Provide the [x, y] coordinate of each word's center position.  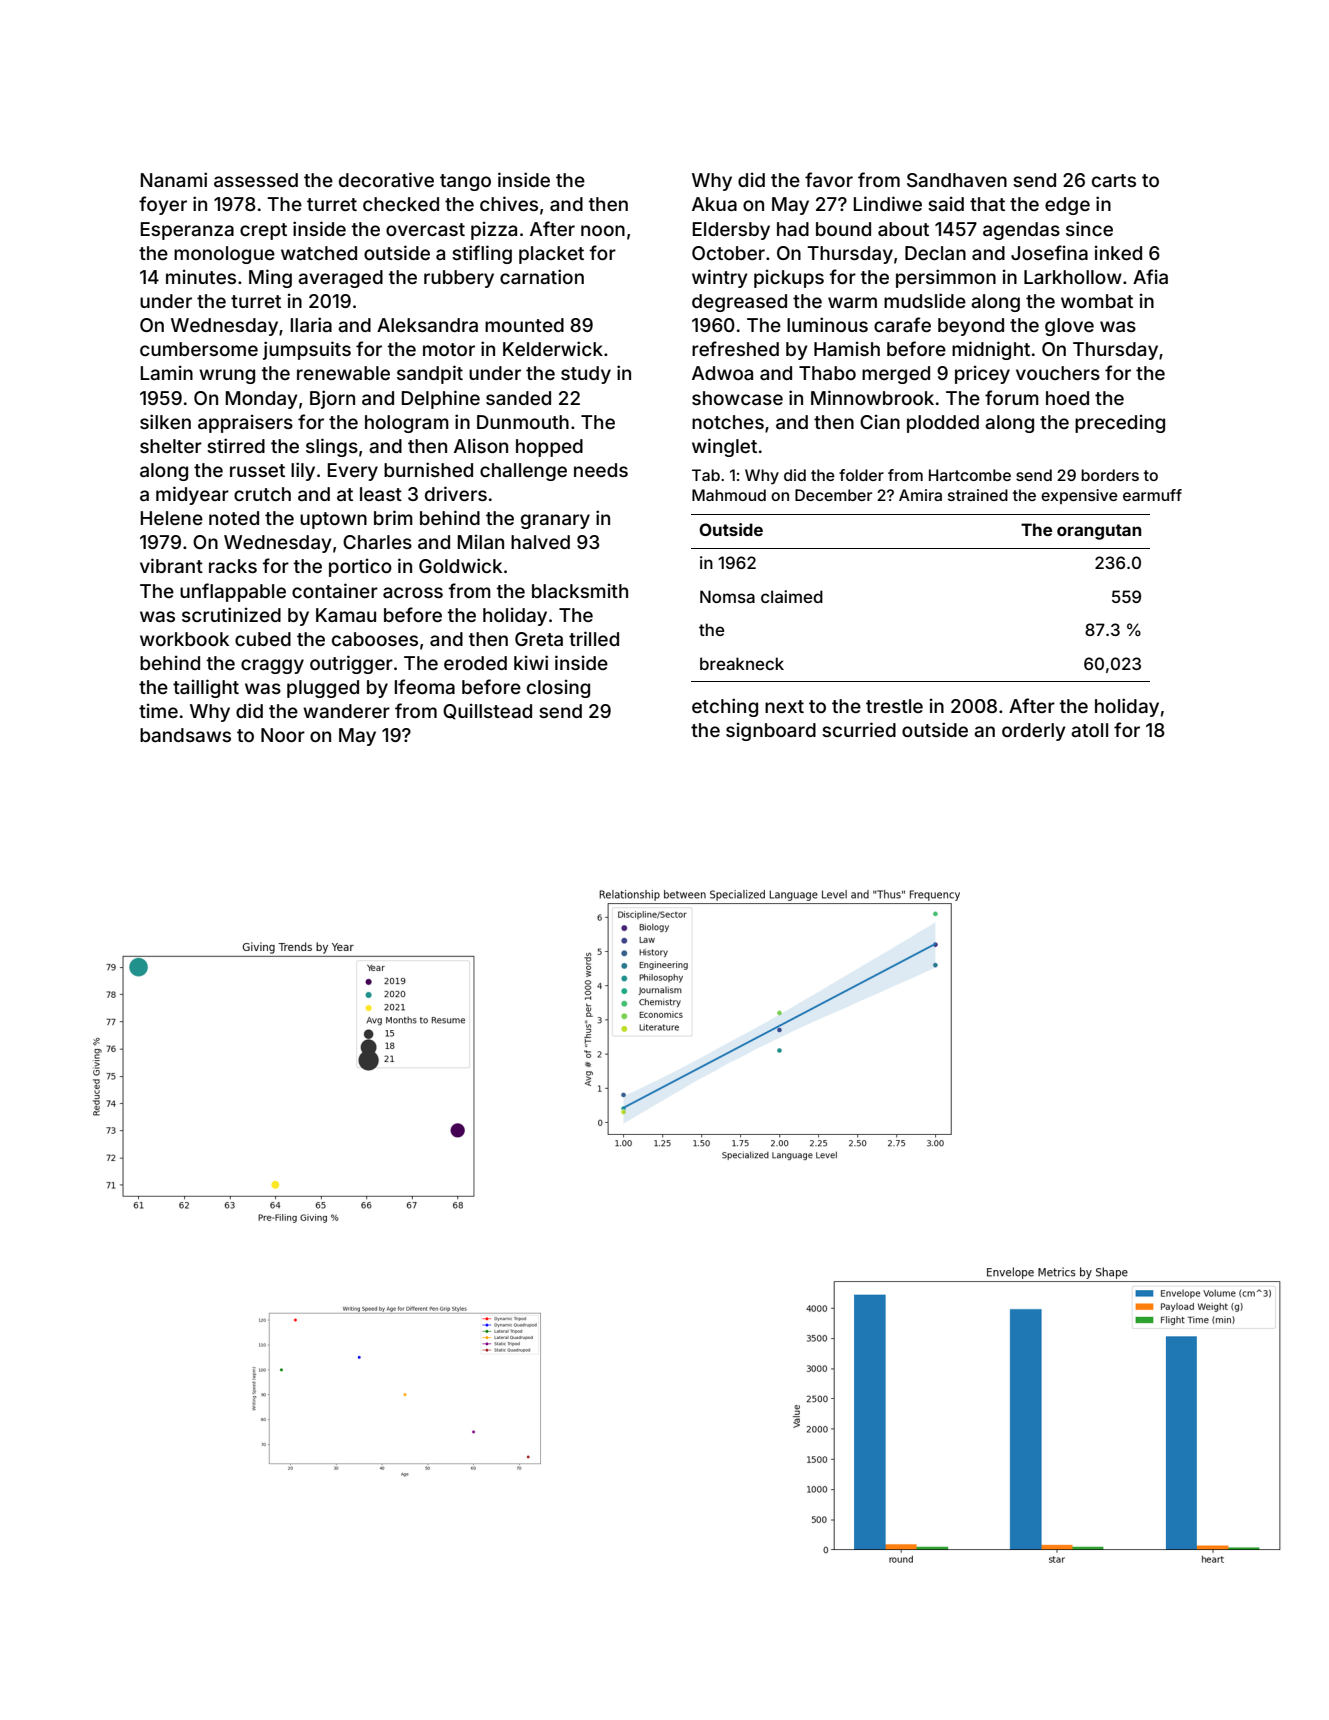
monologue [224, 255]
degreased [739, 303]
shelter [171, 446]
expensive [1079, 496]
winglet [724, 447]
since [1089, 228]
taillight [206, 688]
